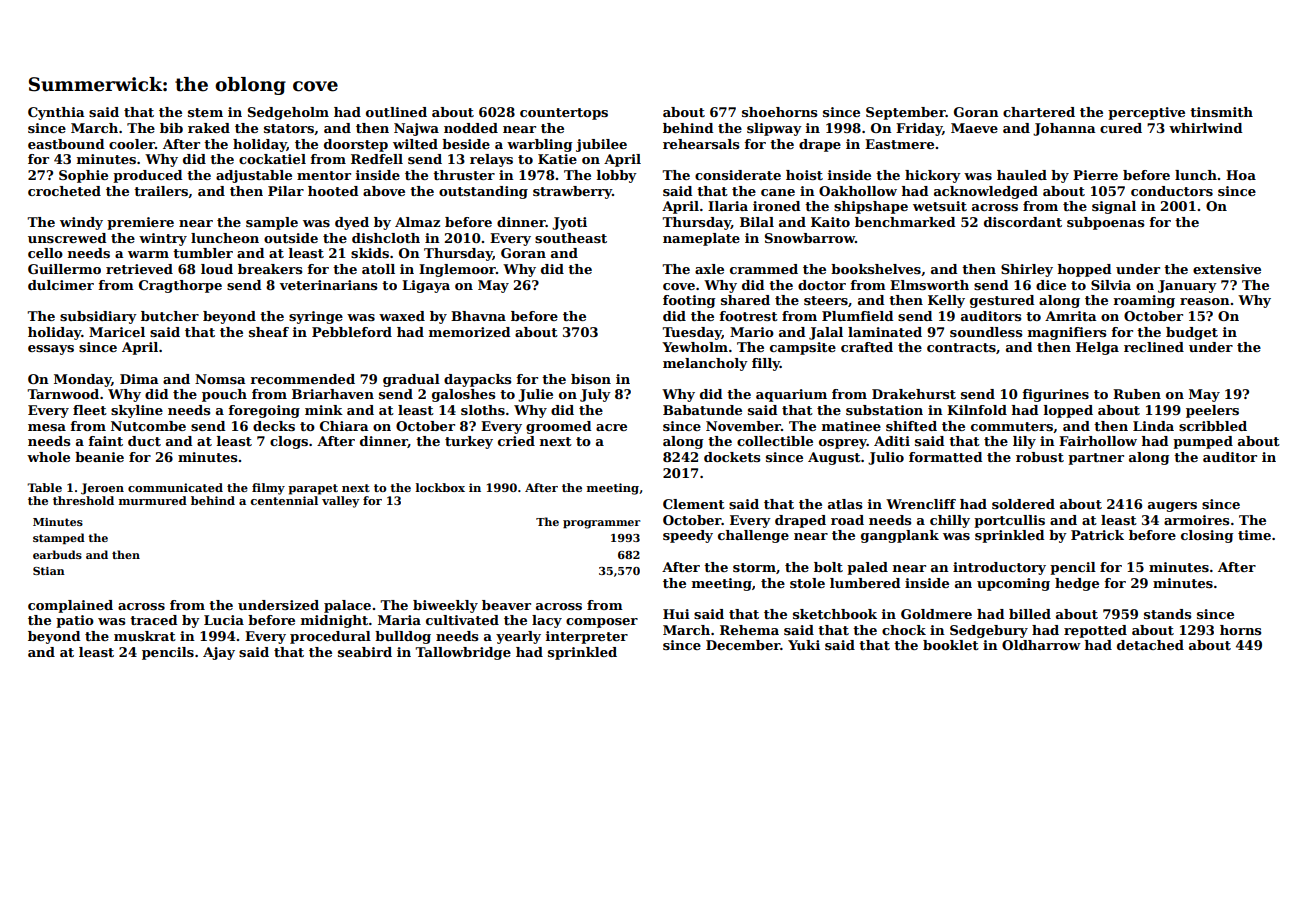  What do you see at coordinates (694, 504) in the page?
I see `Clement` at bounding box center [694, 504].
